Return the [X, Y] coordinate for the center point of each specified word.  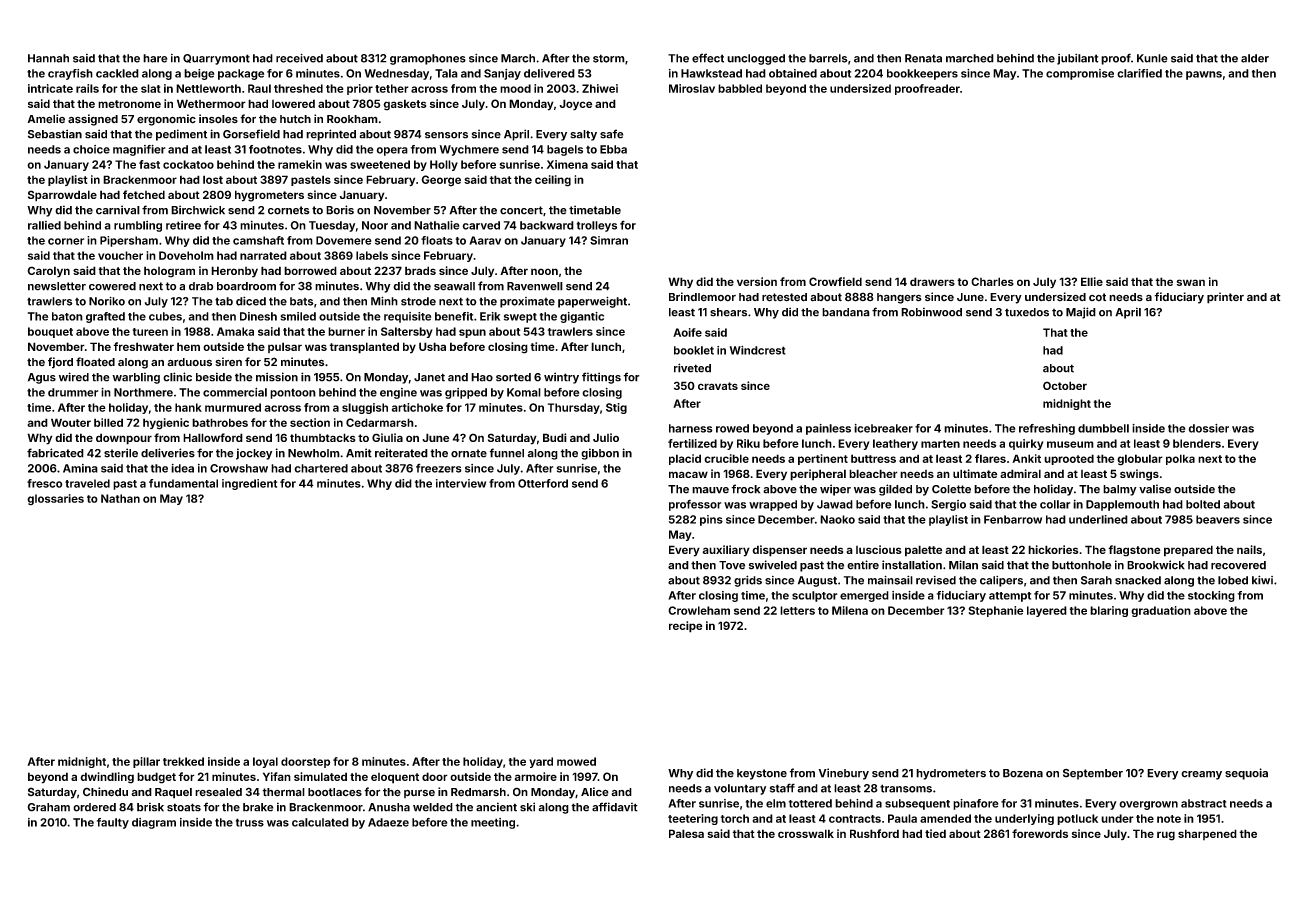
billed [108, 422]
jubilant [1077, 59]
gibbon [600, 454]
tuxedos [1027, 312]
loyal [265, 762]
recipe [686, 627]
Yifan [277, 776]
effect [708, 58]
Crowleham [699, 610]
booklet [694, 350]
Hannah [48, 58]
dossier [1208, 428]
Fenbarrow [1013, 519]
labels [372, 255]
